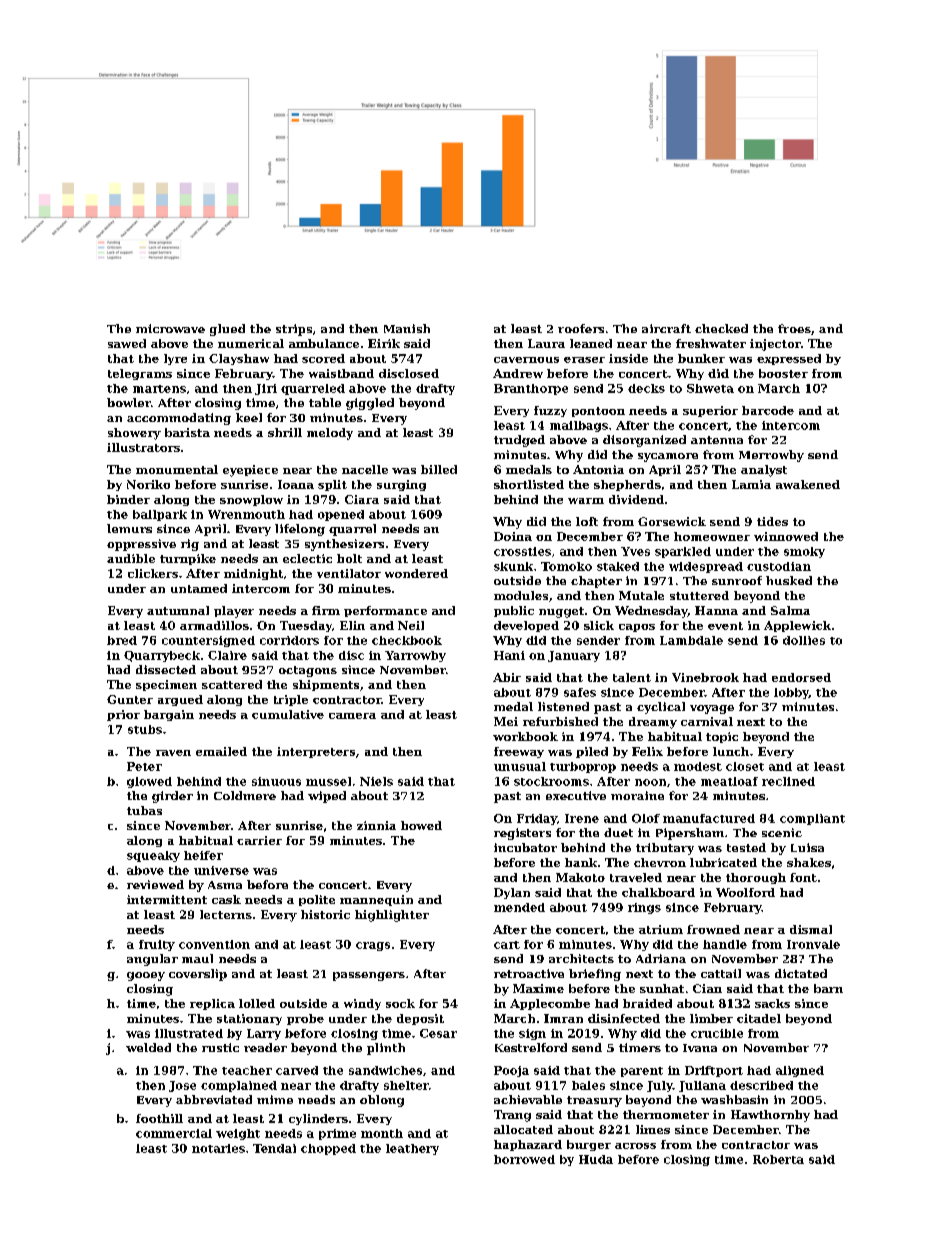  Describe the element at coordinates (782, 832) in the screenshot. I see `scenic` at that location.
